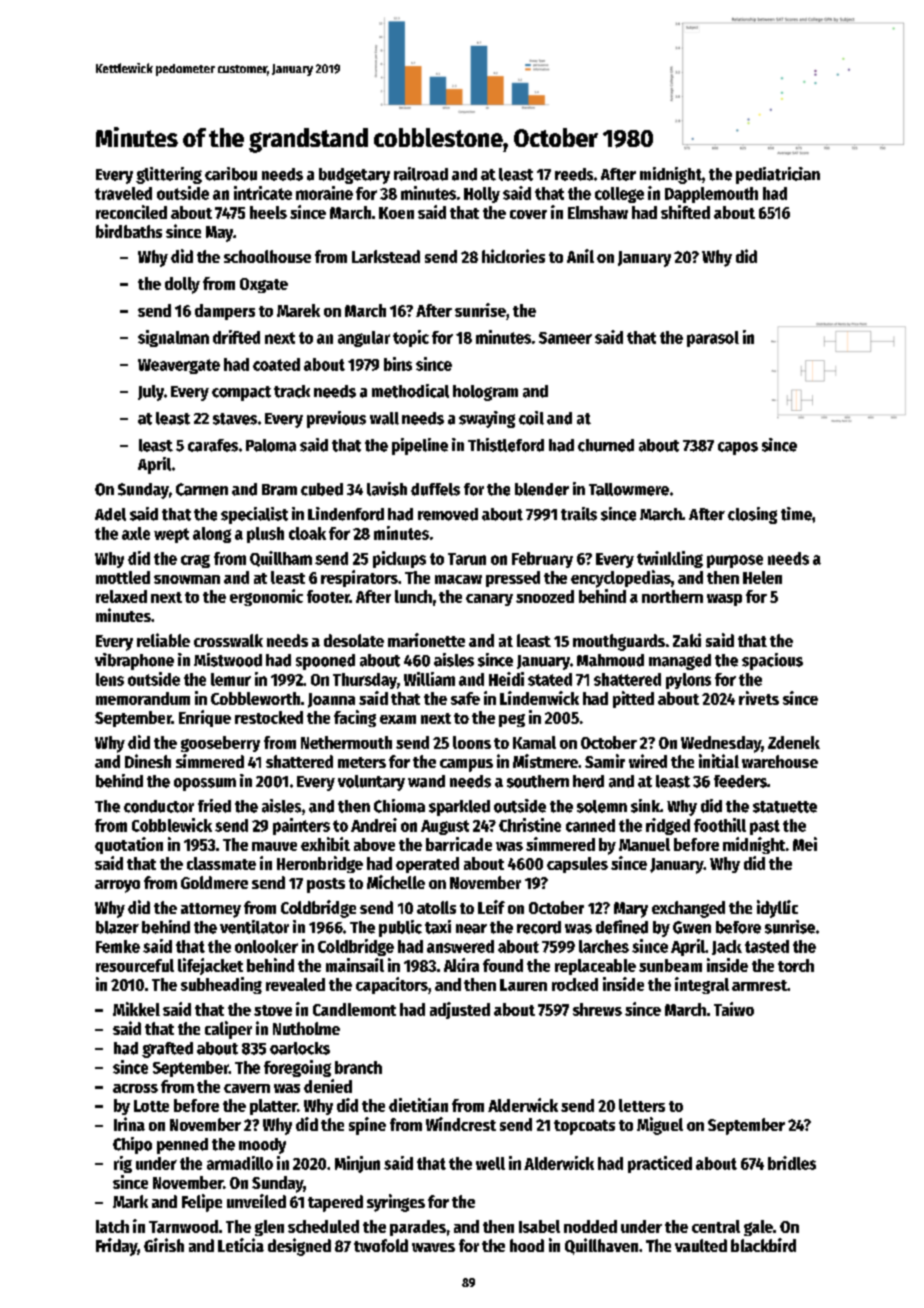  What do you see at coordinates (738, 448) in the document?
I see `capos` at bounding box center [738, 448].
